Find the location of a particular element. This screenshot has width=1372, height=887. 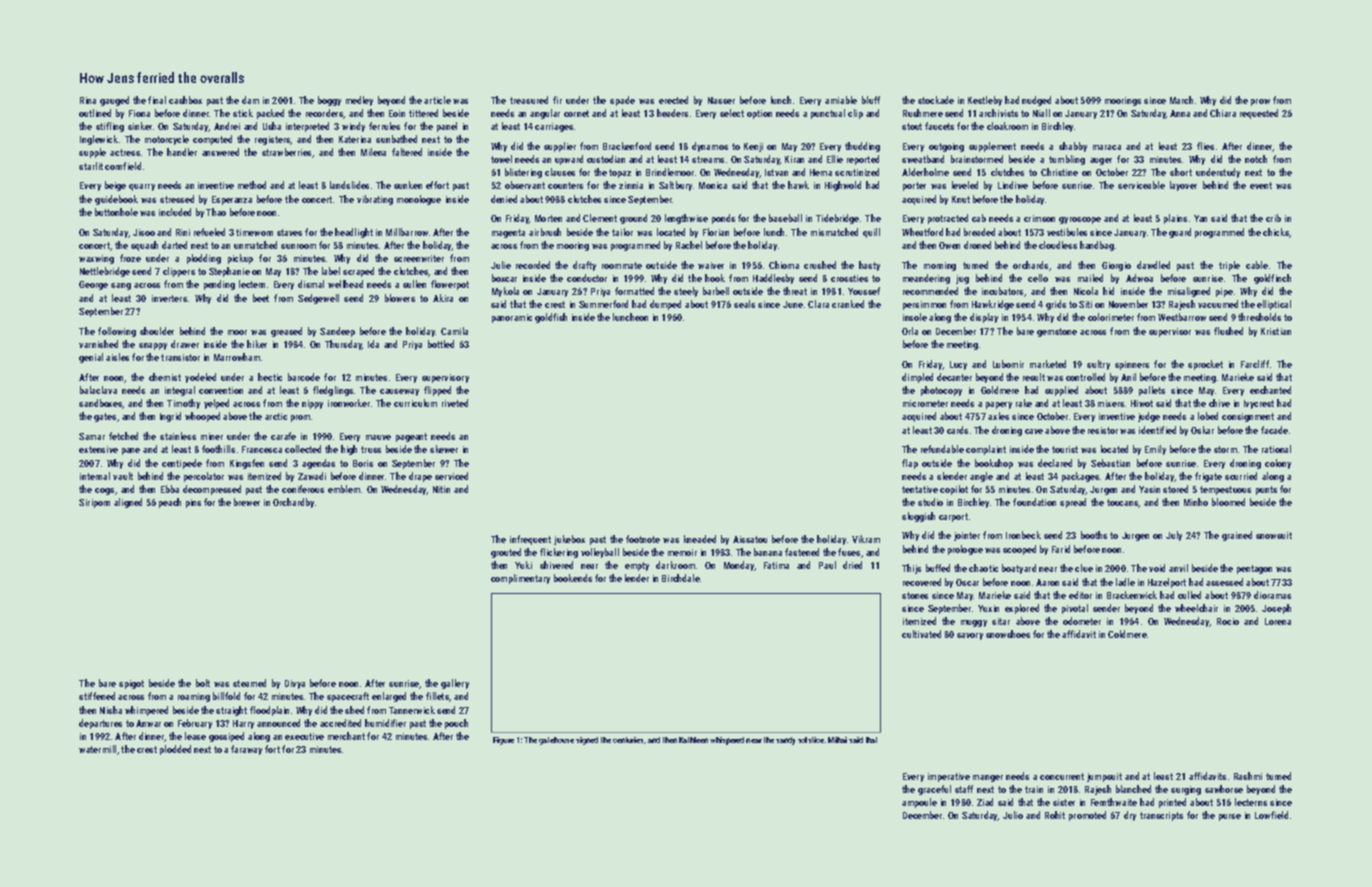

cable is located at coordinates (1257, 265).
